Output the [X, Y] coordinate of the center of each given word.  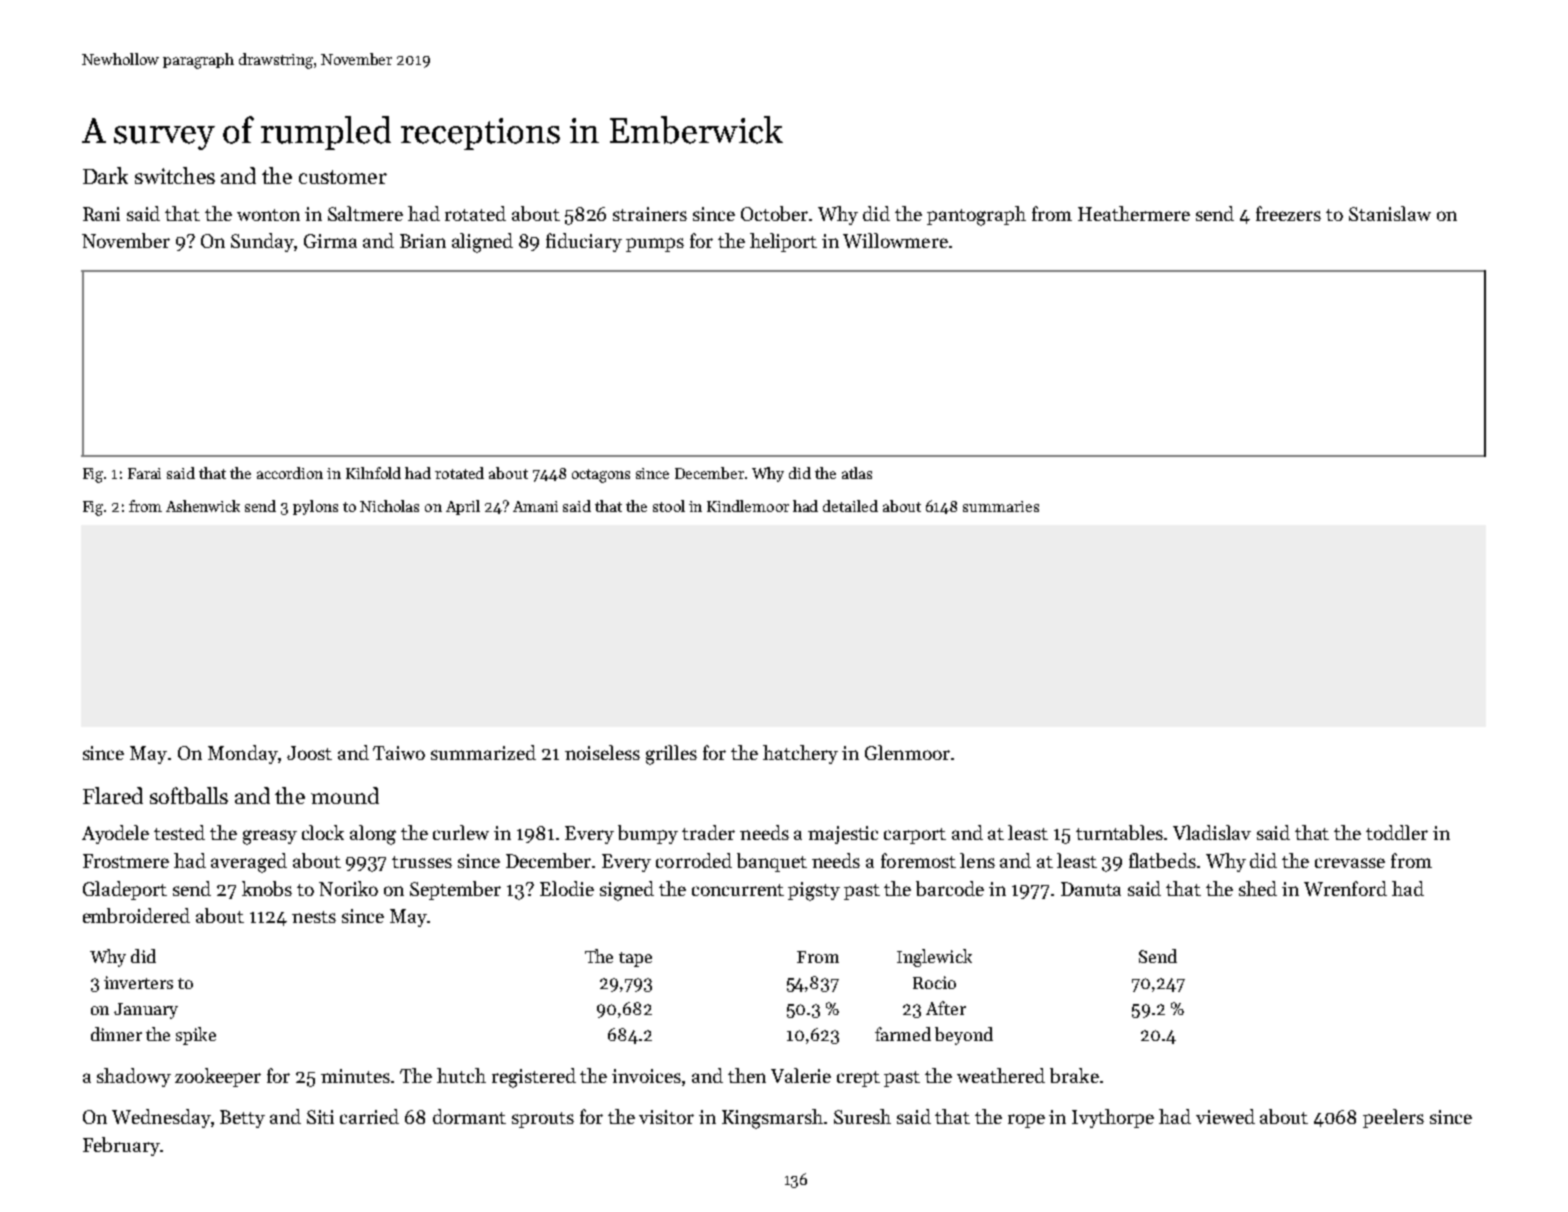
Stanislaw [1390, 213]
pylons [315, 507]
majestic [843, 835]
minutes [355, 1076]
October [775, 213]
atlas [857, 473]
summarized [483, 752]
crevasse [1350, 863]
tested [179, 832]
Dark [105, 175]
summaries [1001, 506]
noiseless [602, 752]
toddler [1397, 832]
